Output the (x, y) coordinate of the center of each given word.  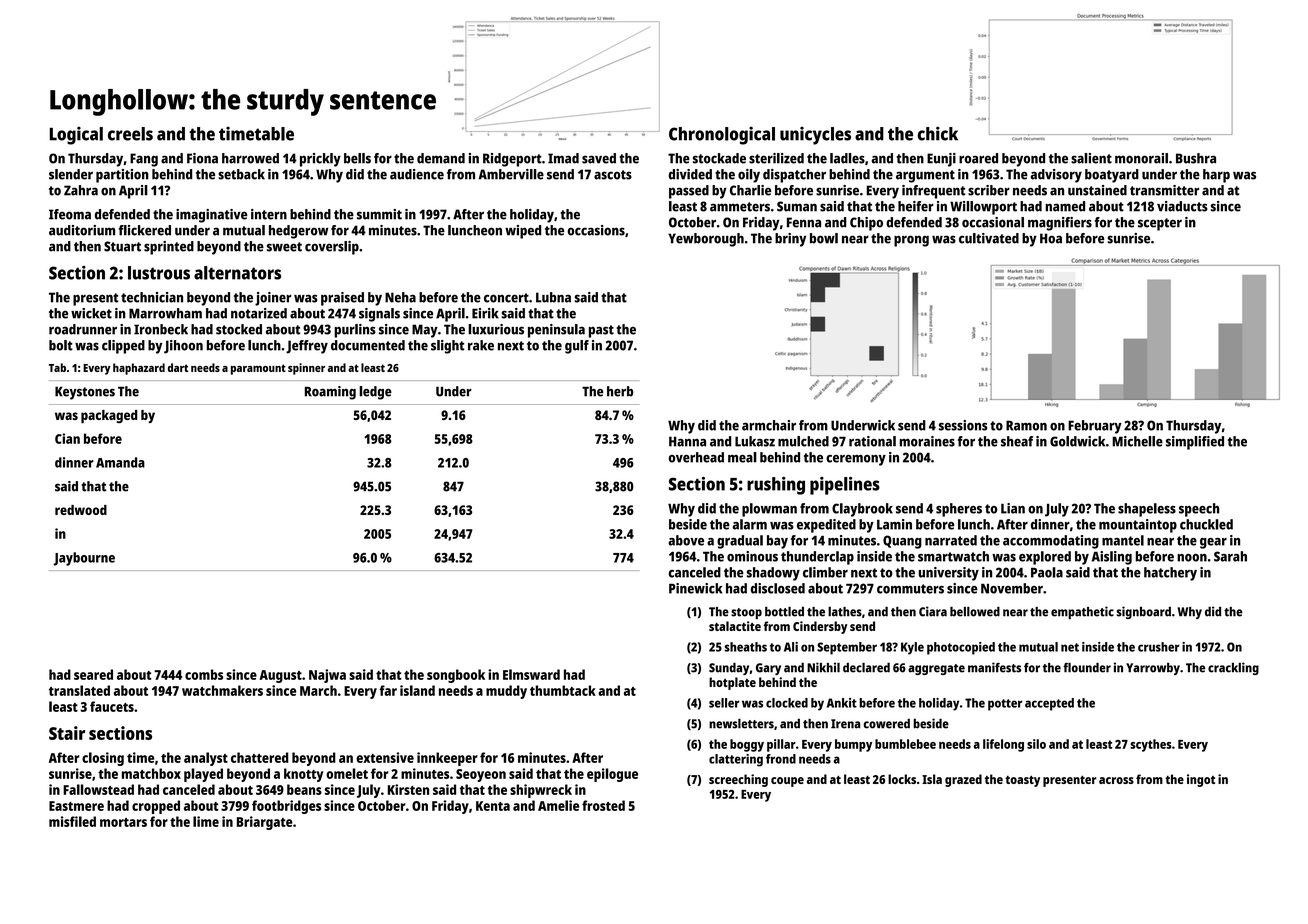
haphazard (139, 369)
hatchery (1170, 574)
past (601, 331)
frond (781, 759)
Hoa (1051, 238)
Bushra (1196, 158)
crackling (1233, 668)
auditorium (82, 230)
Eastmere (76, 806)
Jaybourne (84, 559)
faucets (112, 706)
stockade (719, 158)
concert (506, 298)
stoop (746, 613)
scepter (1160, 224)
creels (130, 134)
